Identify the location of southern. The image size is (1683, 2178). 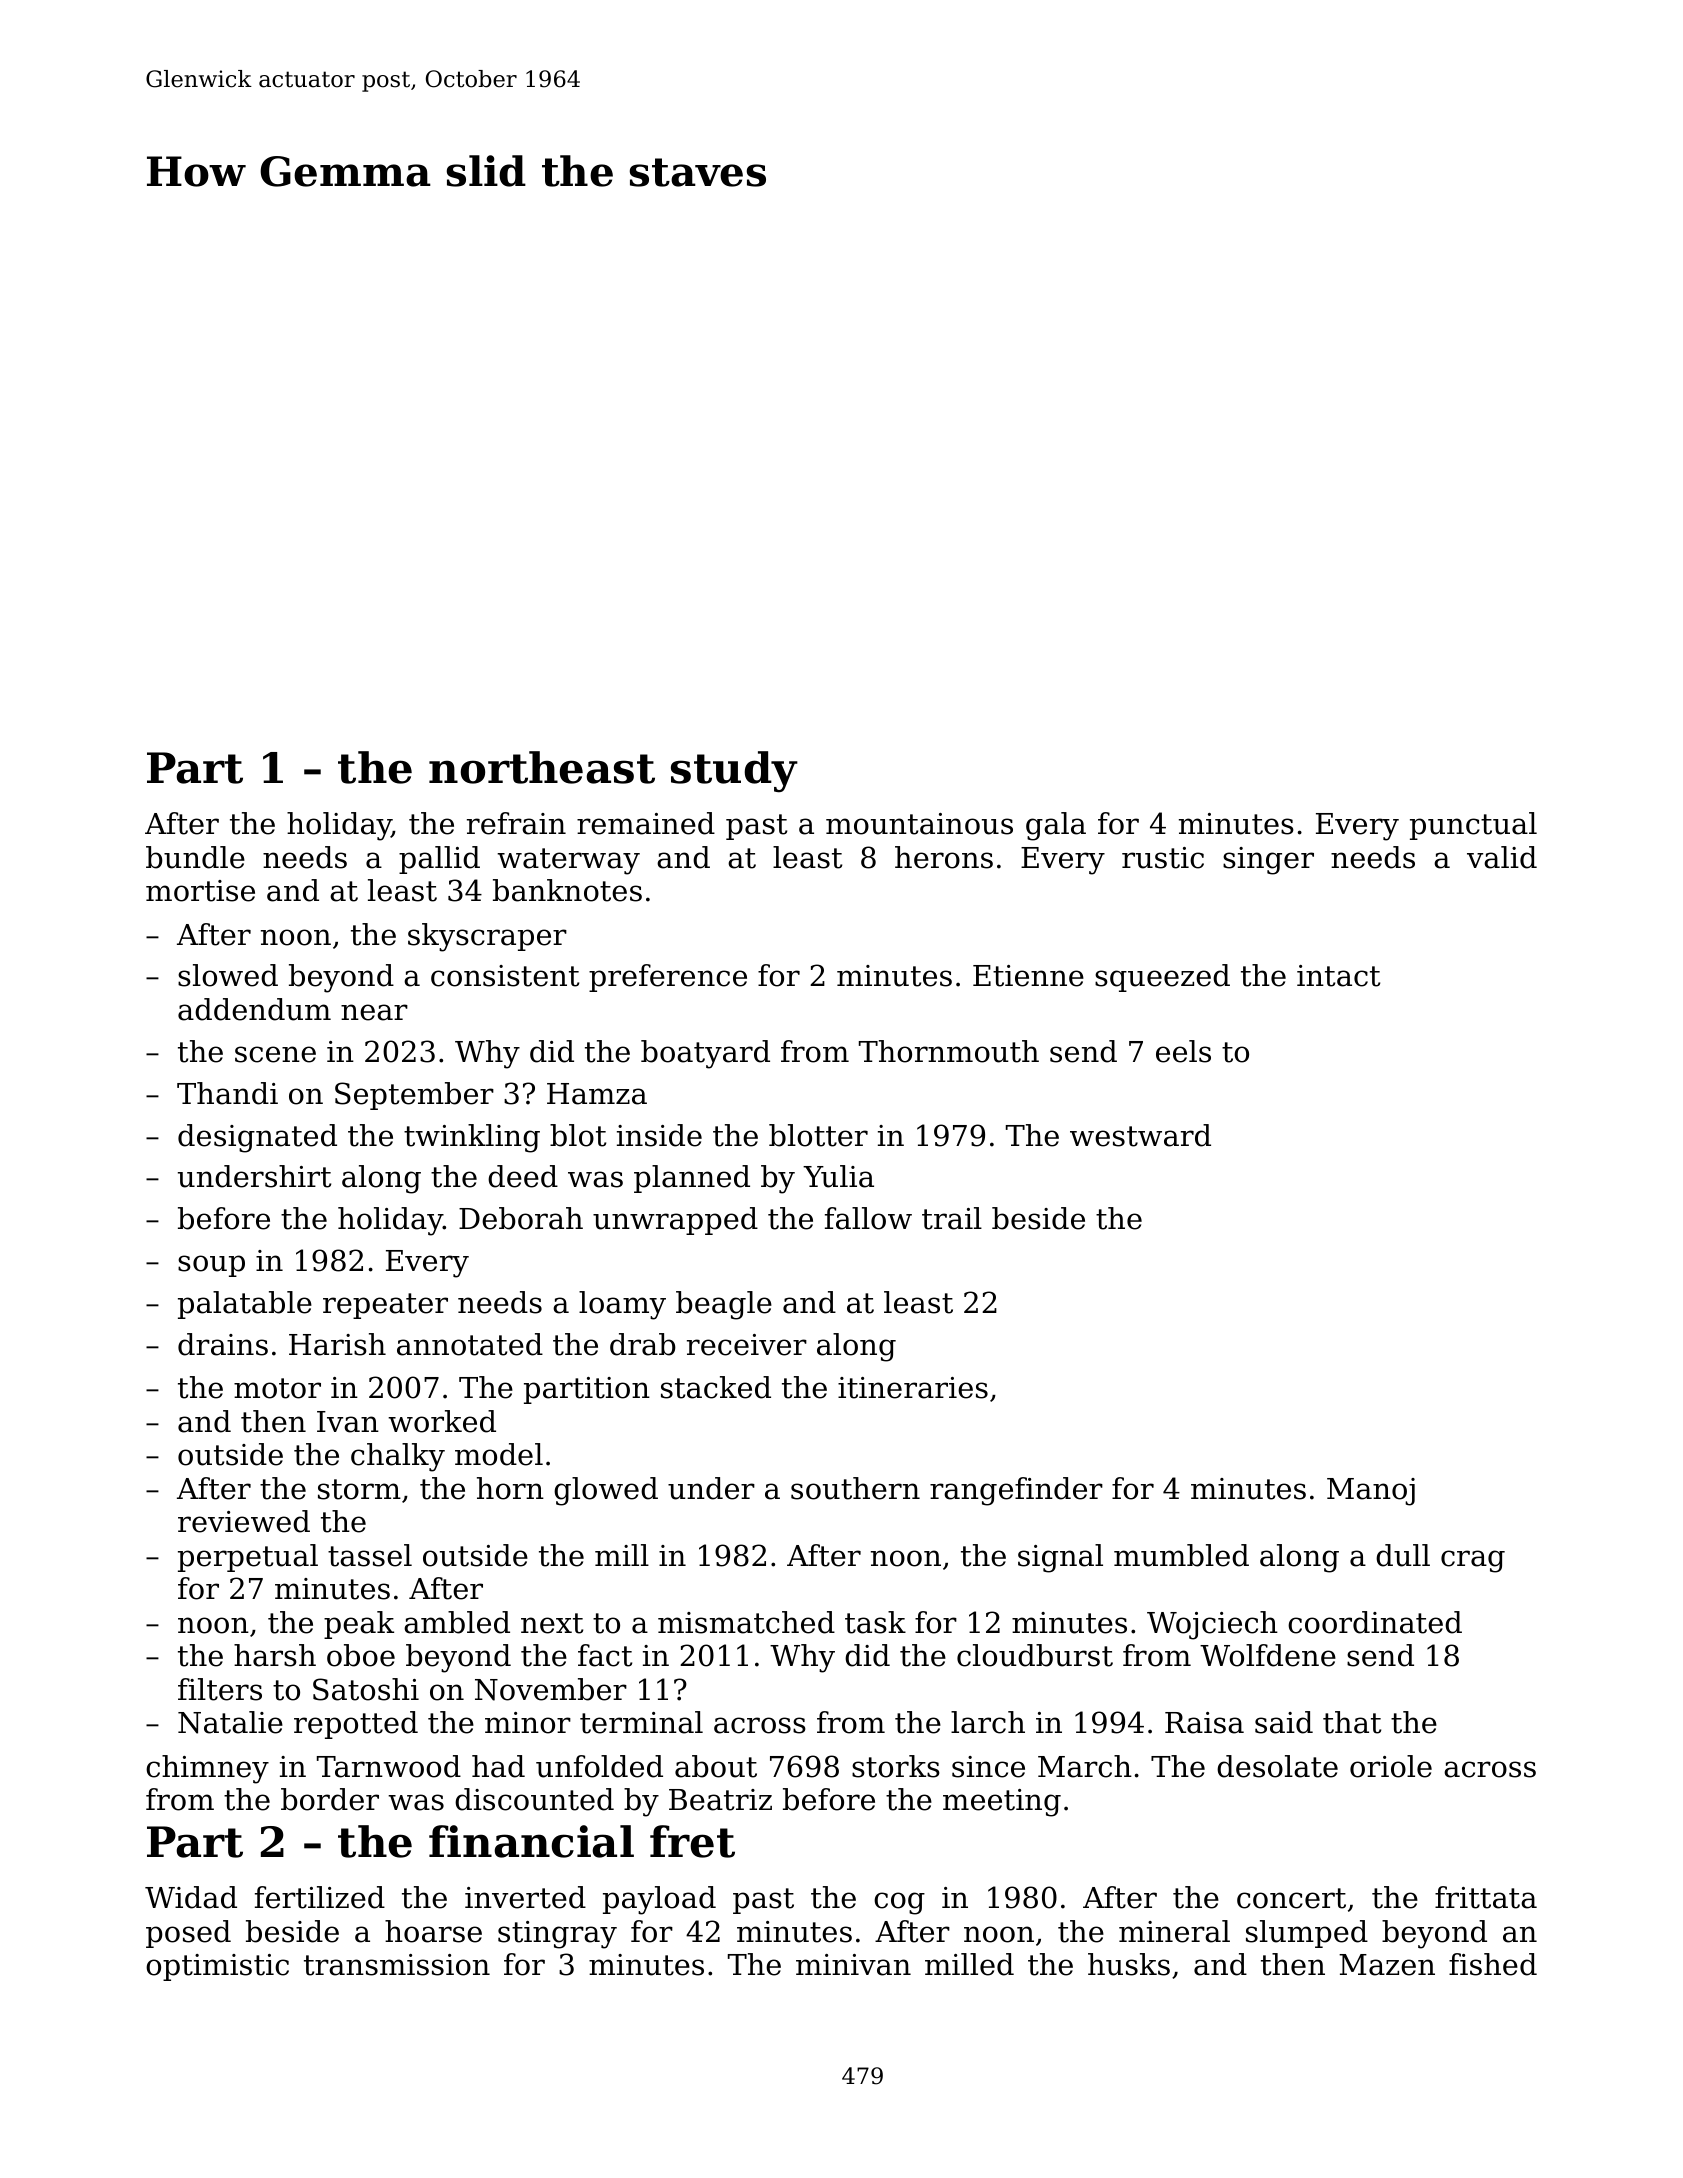
(855, 1488).
